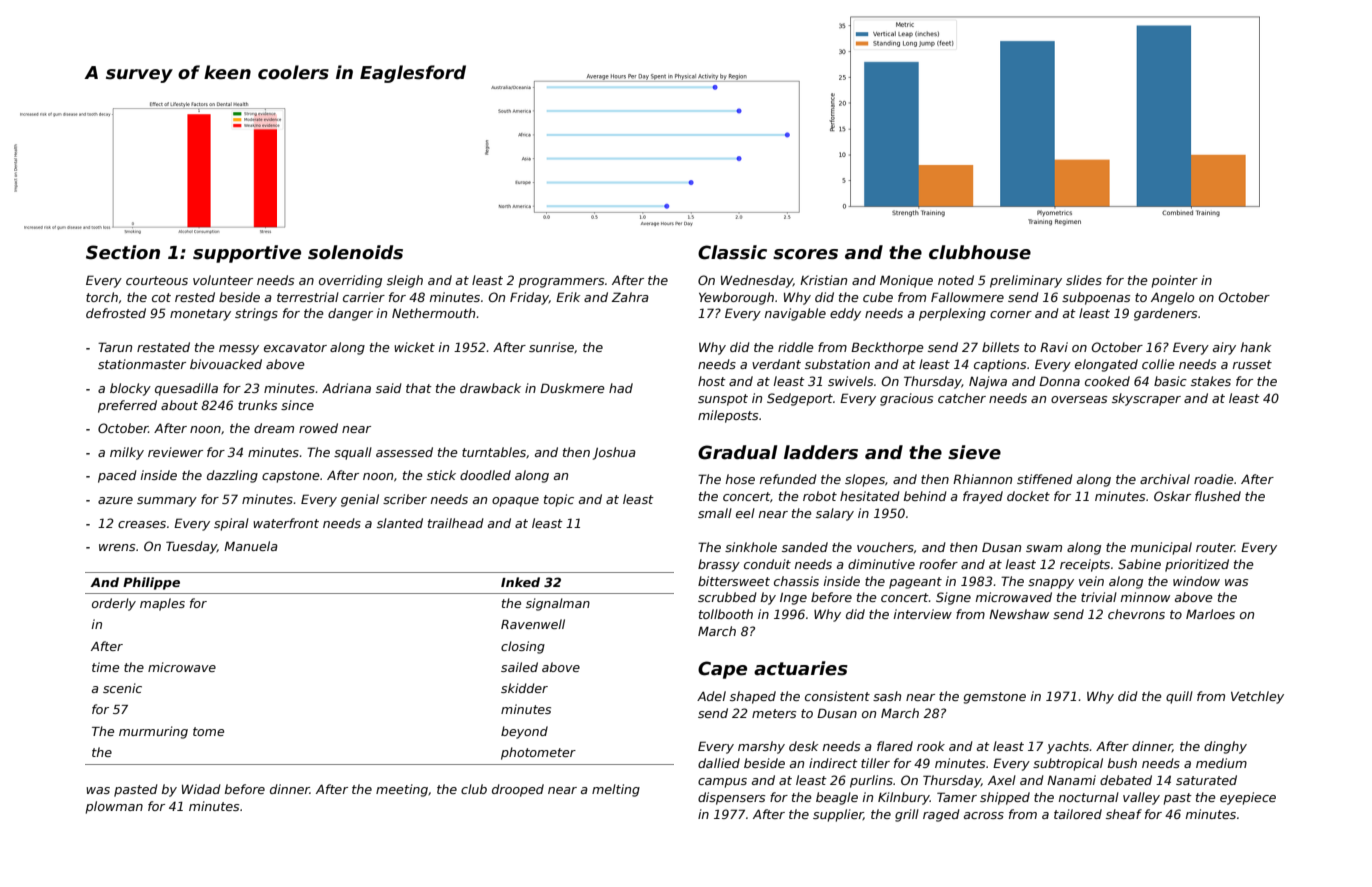  Describe the element at coordinates (732, 252) in the image. I see `Classic` at that location.
